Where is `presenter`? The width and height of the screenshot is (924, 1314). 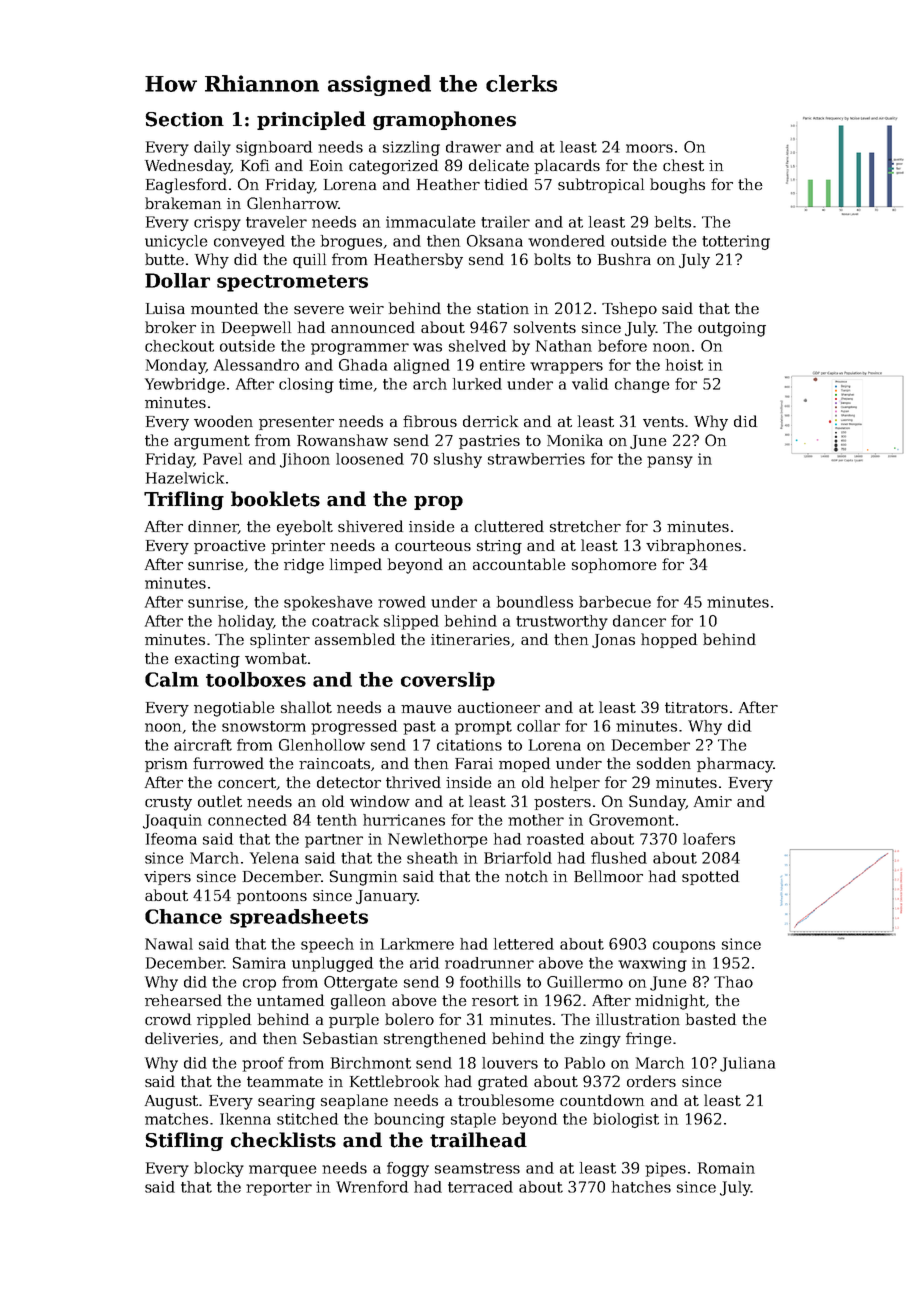
presenter is located at coordinates (296, 423).
